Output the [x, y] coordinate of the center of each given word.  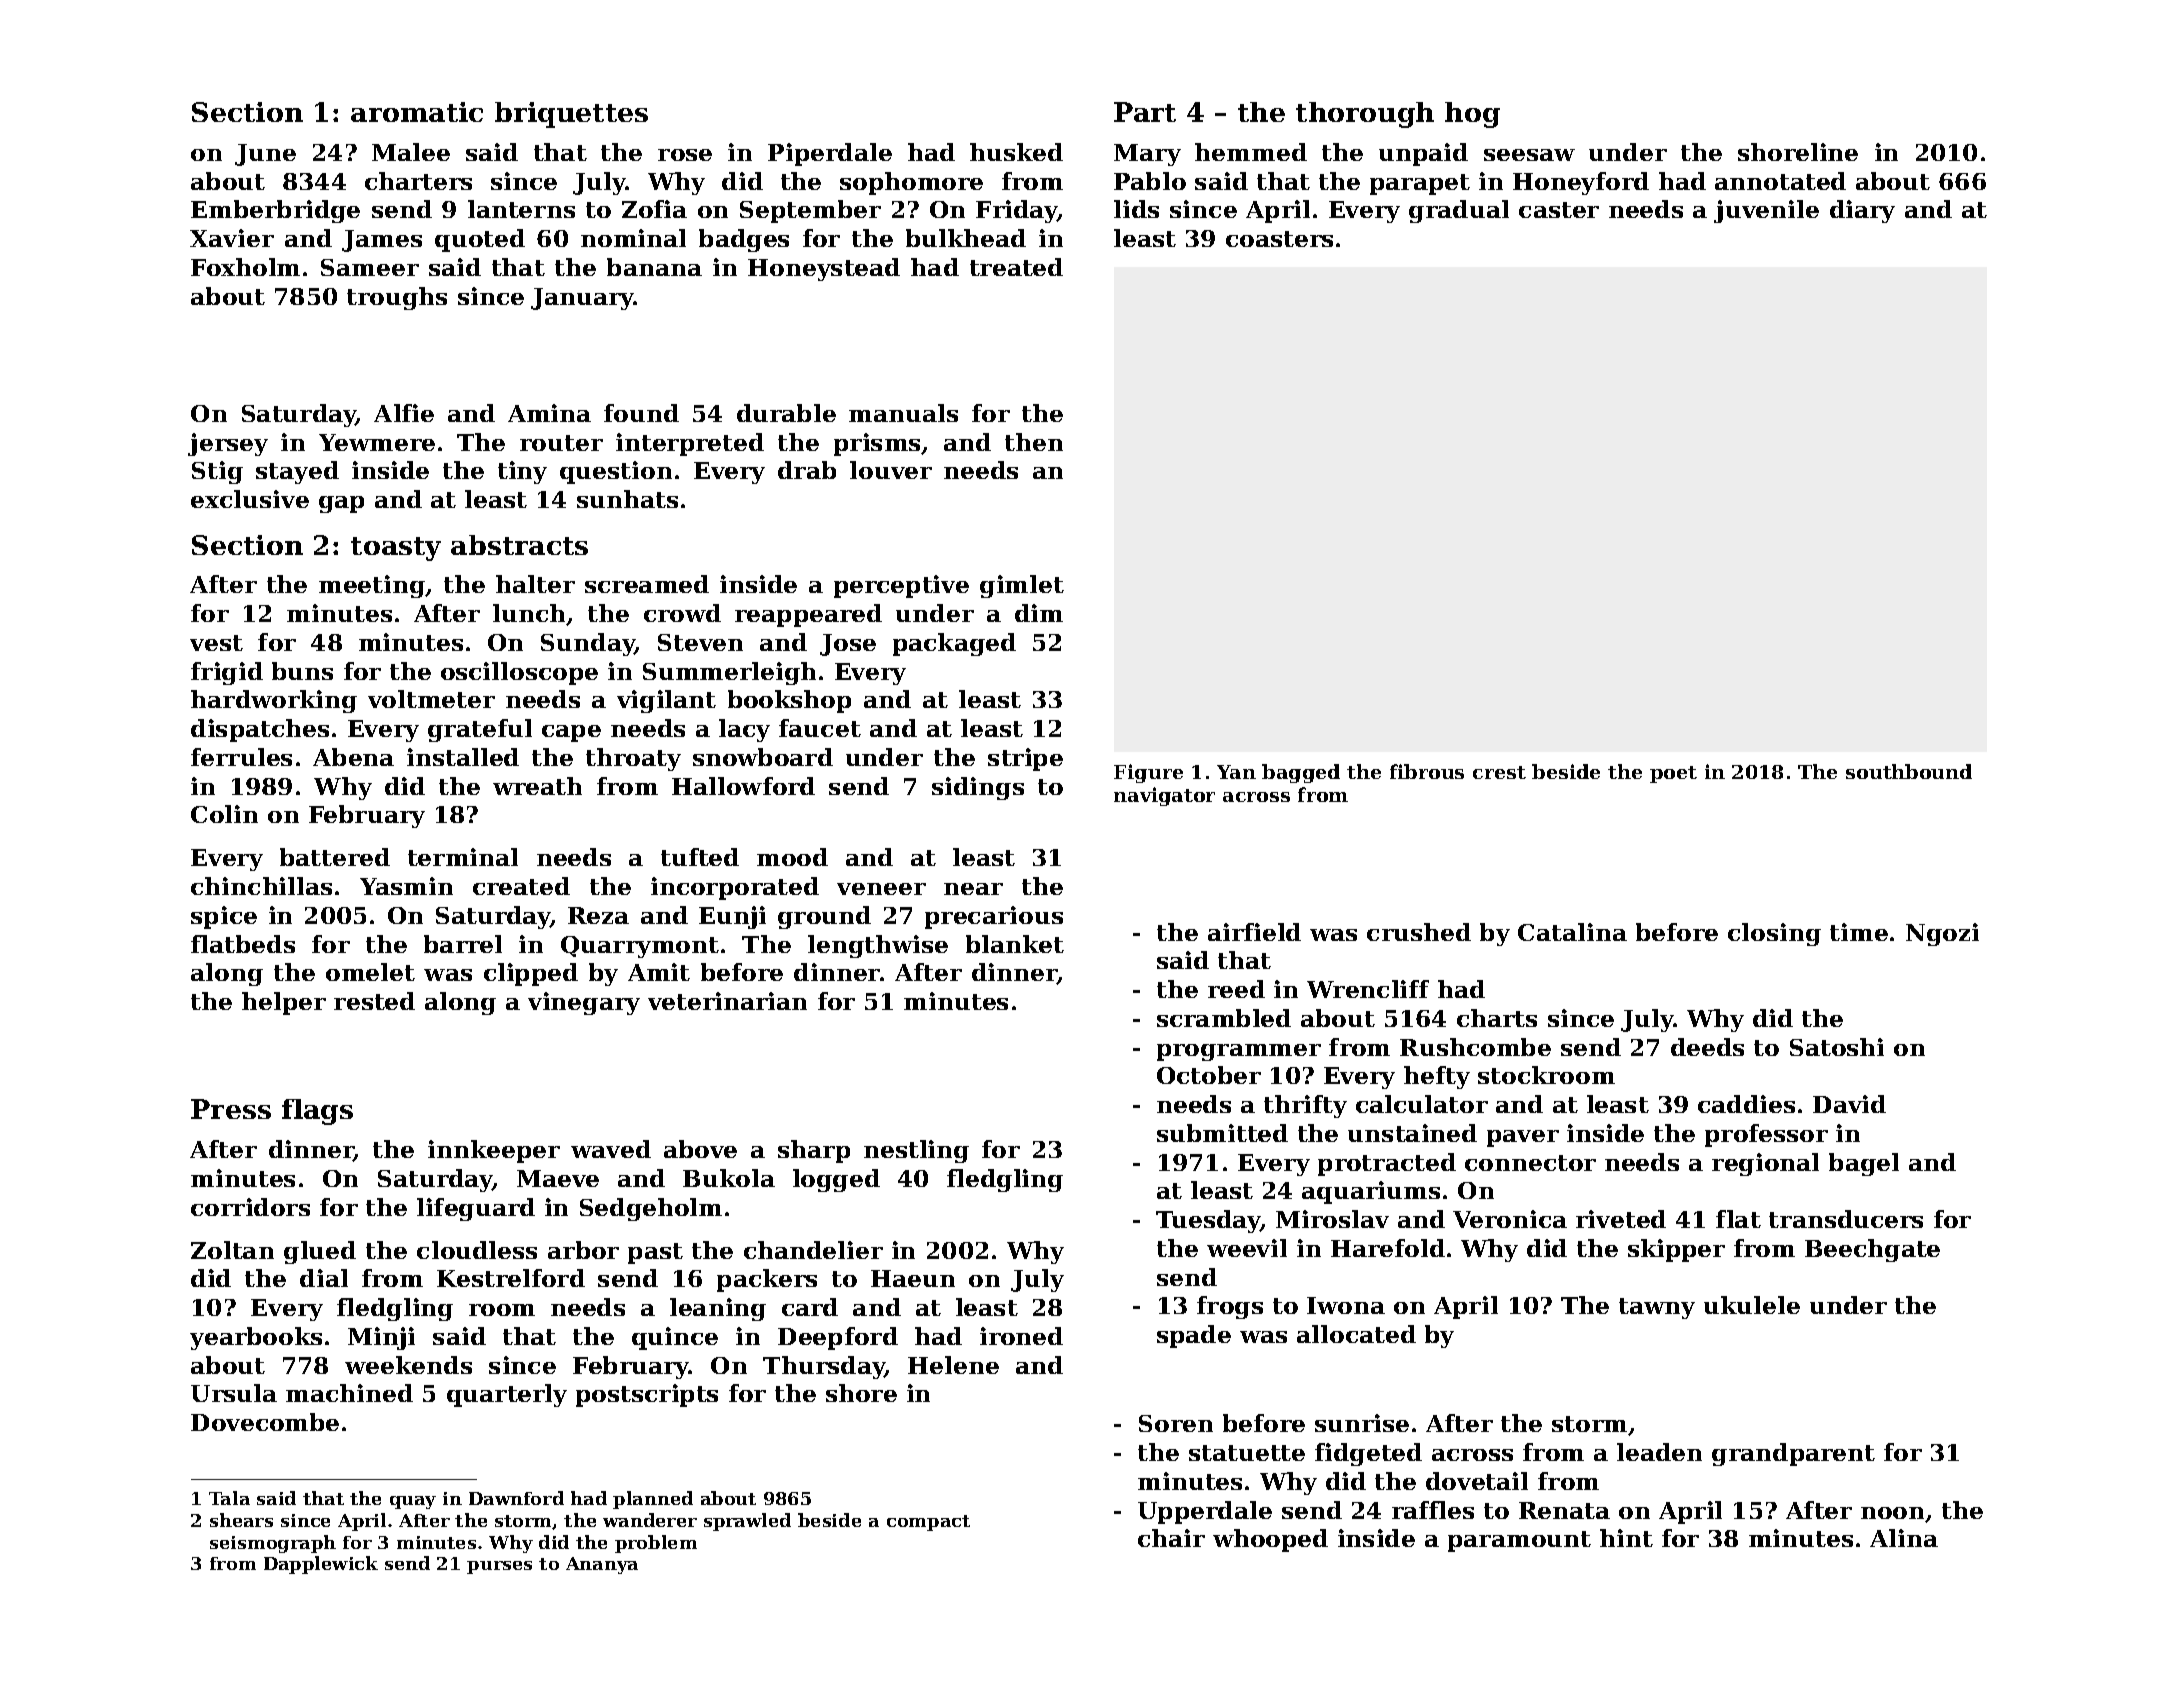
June [265, 155]
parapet [1420, 184]
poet [1673, 774]
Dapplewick [321, 1565]
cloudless [477, 1250]
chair [1171, 1538]
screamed [647, 584]
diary [1862, 211]
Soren [1176, 1423]
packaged [954, 644]
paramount [1519, 1541]
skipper [1676, 1250]
